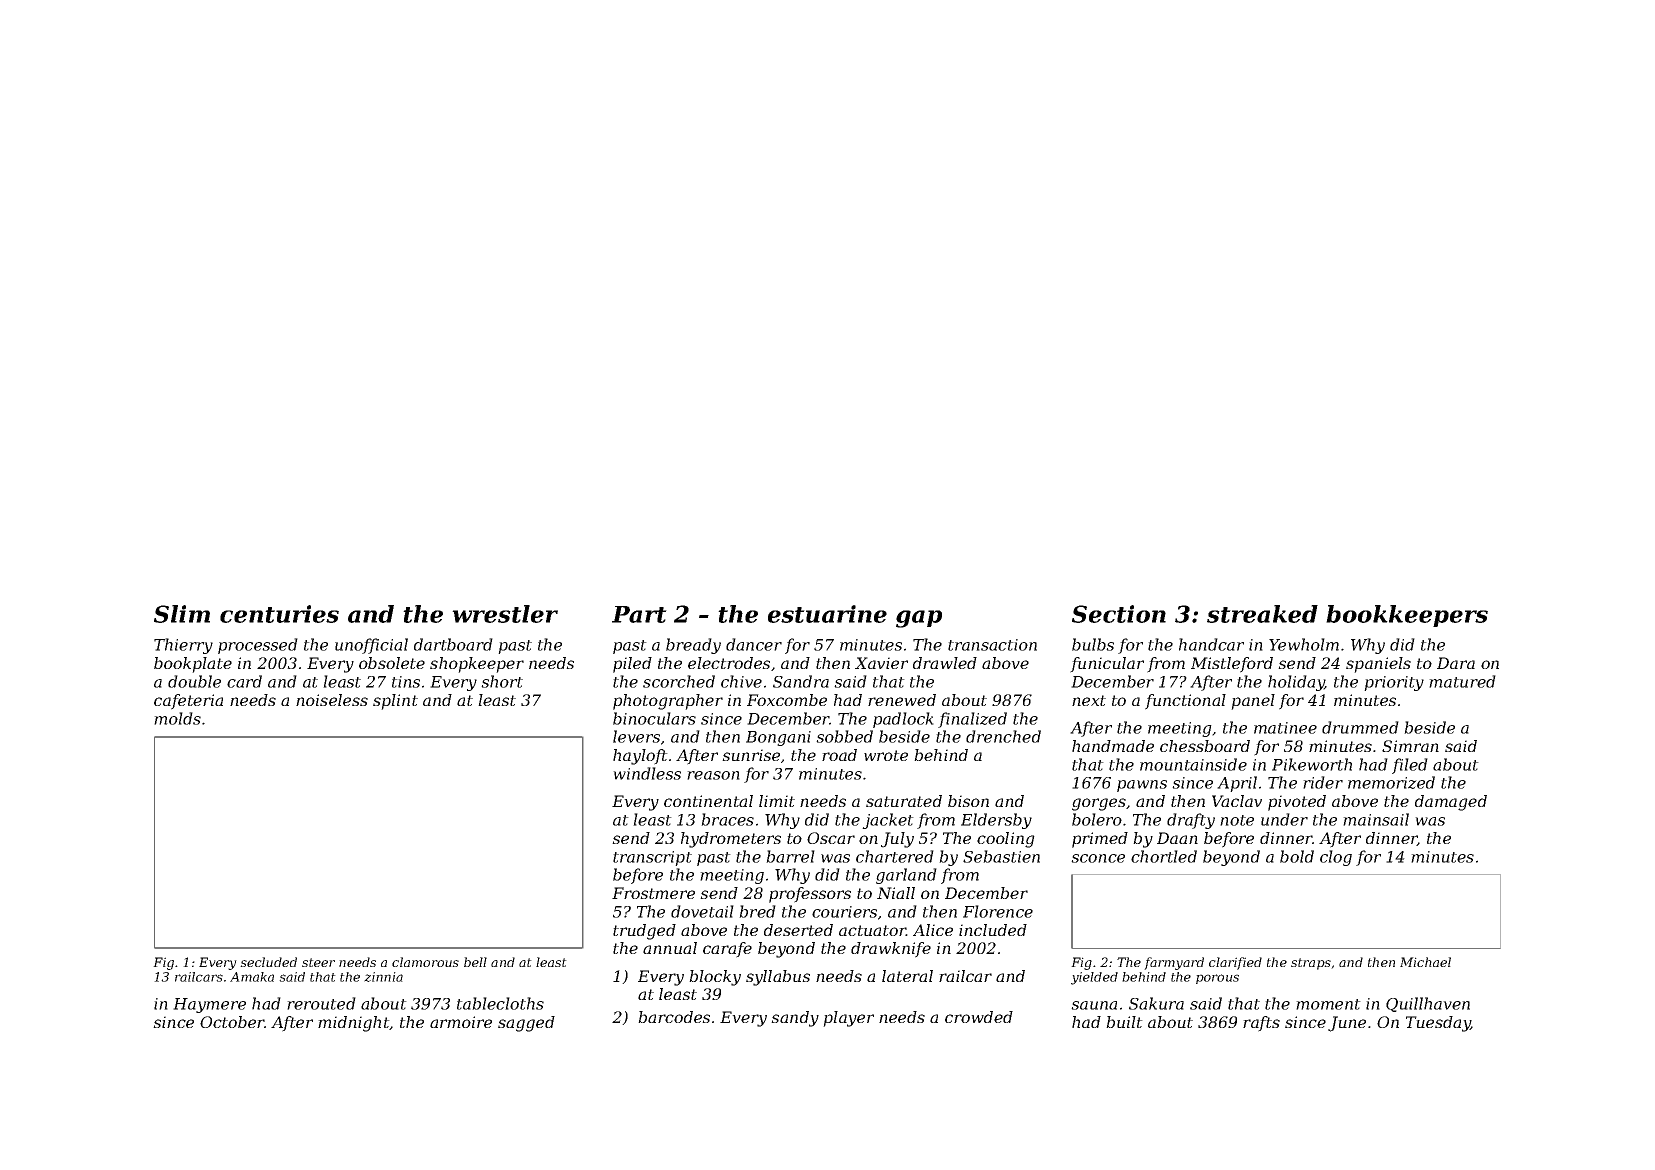 The width and height of the screenshot is (1655, 1170). Describe the element at coordinates (1262, 614) in the screenshot. I see `streaked` at that location.
